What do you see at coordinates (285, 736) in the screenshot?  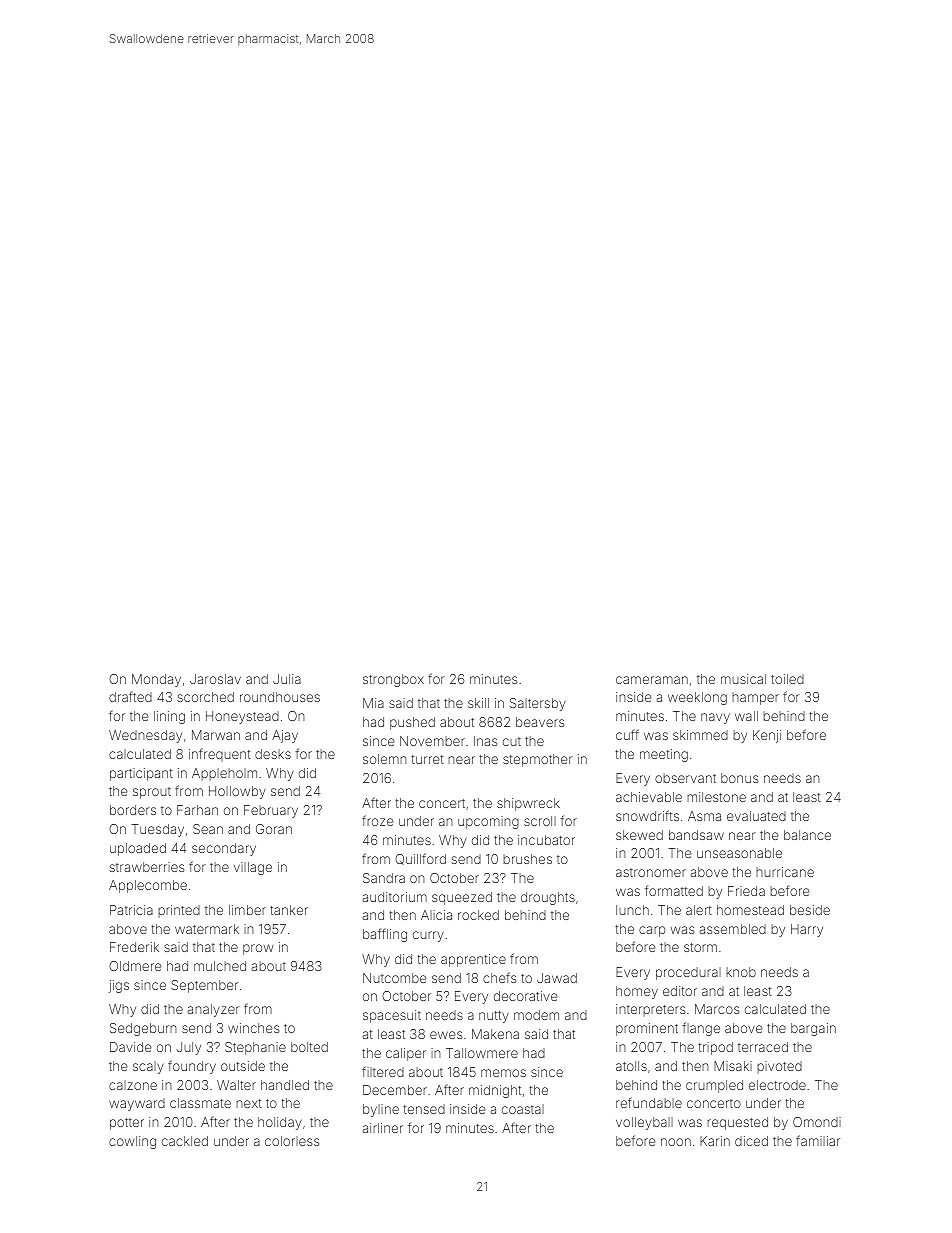 I see `Ajay` at bounding box center [285, 736].
